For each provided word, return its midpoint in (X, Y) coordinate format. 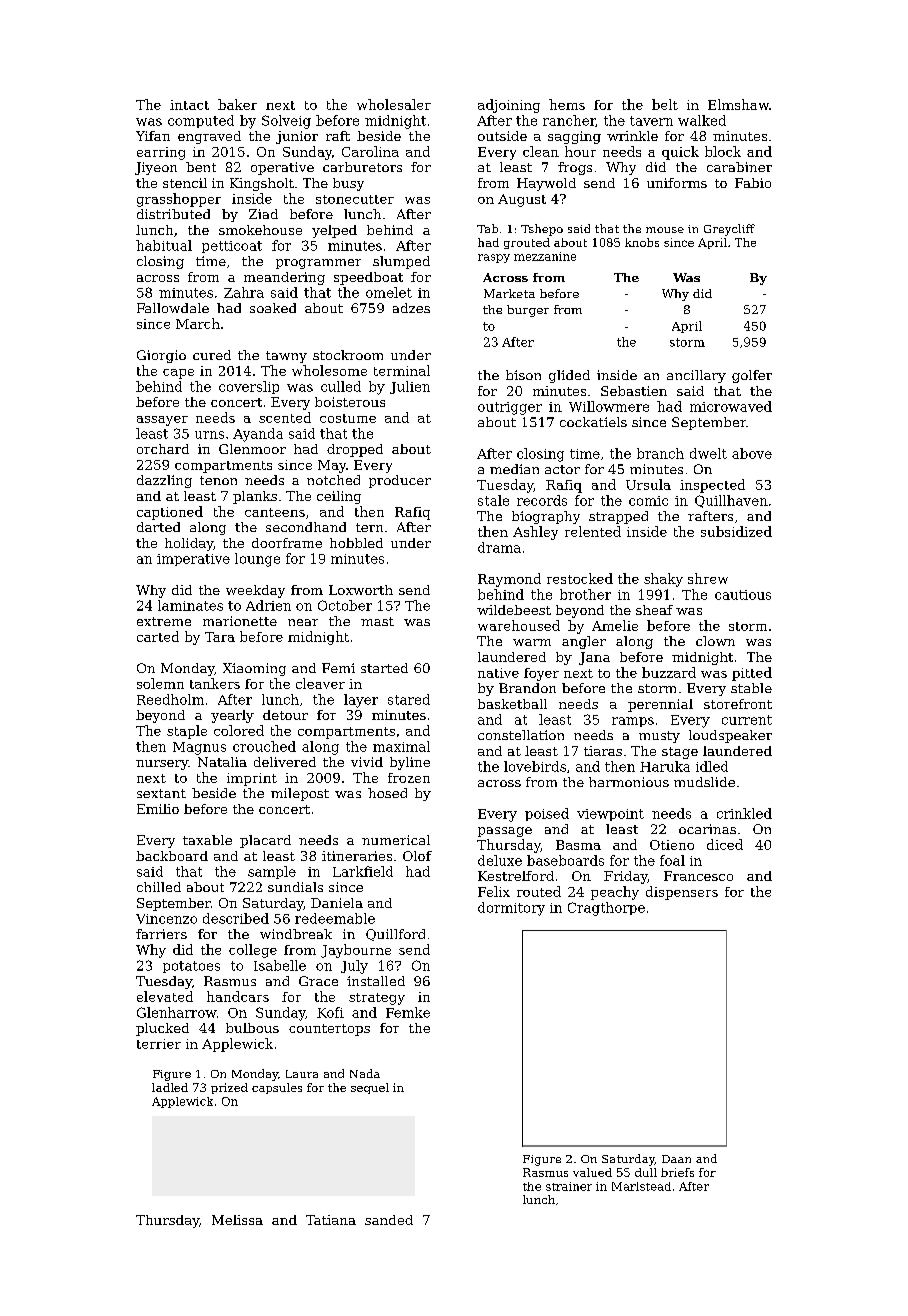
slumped (401, 262)
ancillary (696, 376)
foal (672, 860)
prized (229, 1088)
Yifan (153, 136)
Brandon (527, 688)
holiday (189, 544)
